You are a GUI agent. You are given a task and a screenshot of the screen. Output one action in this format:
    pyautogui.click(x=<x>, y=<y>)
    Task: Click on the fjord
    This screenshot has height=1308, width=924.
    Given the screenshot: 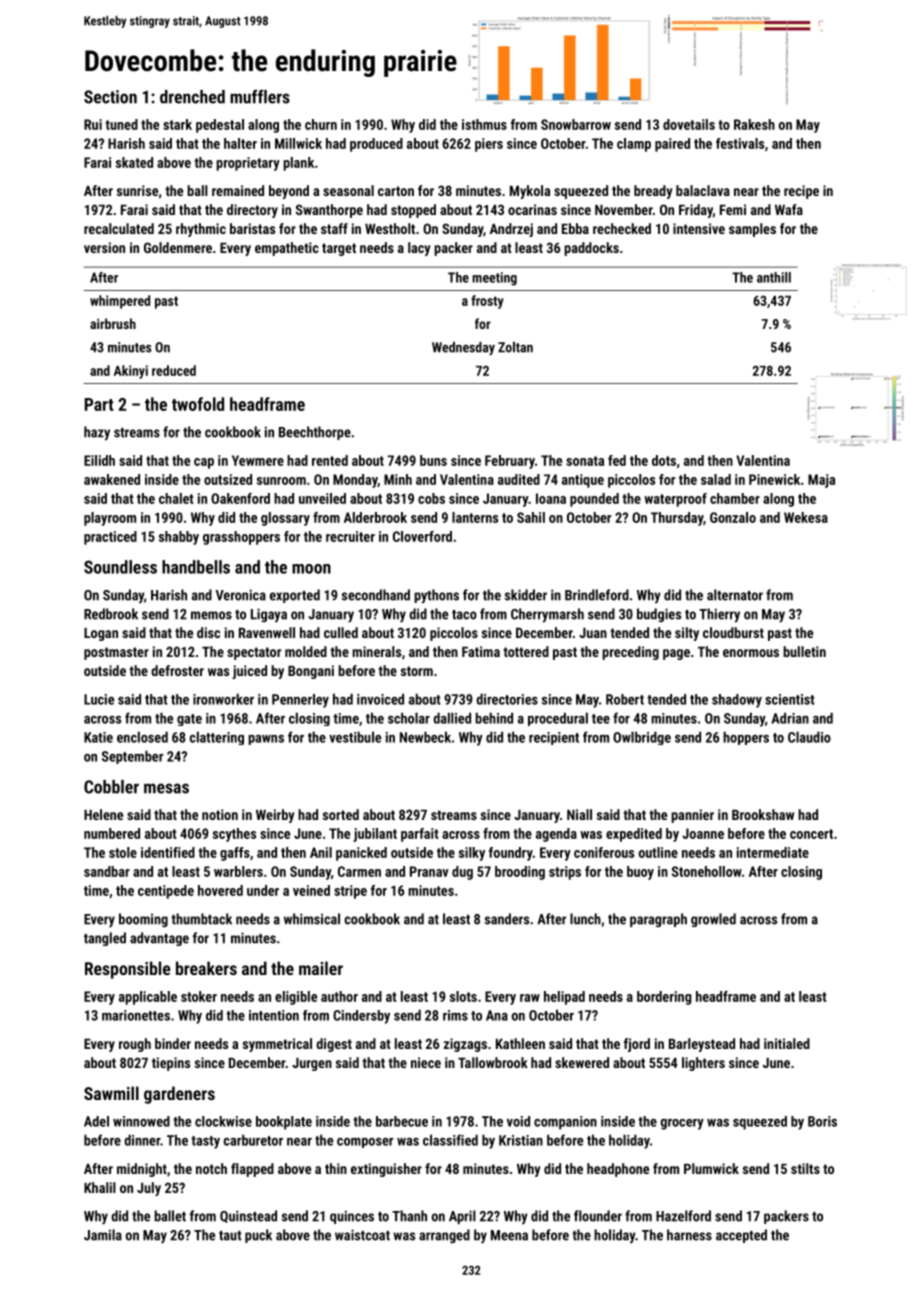 What is the action you would take?
    pyautogui.click(x=637, y=1045)
